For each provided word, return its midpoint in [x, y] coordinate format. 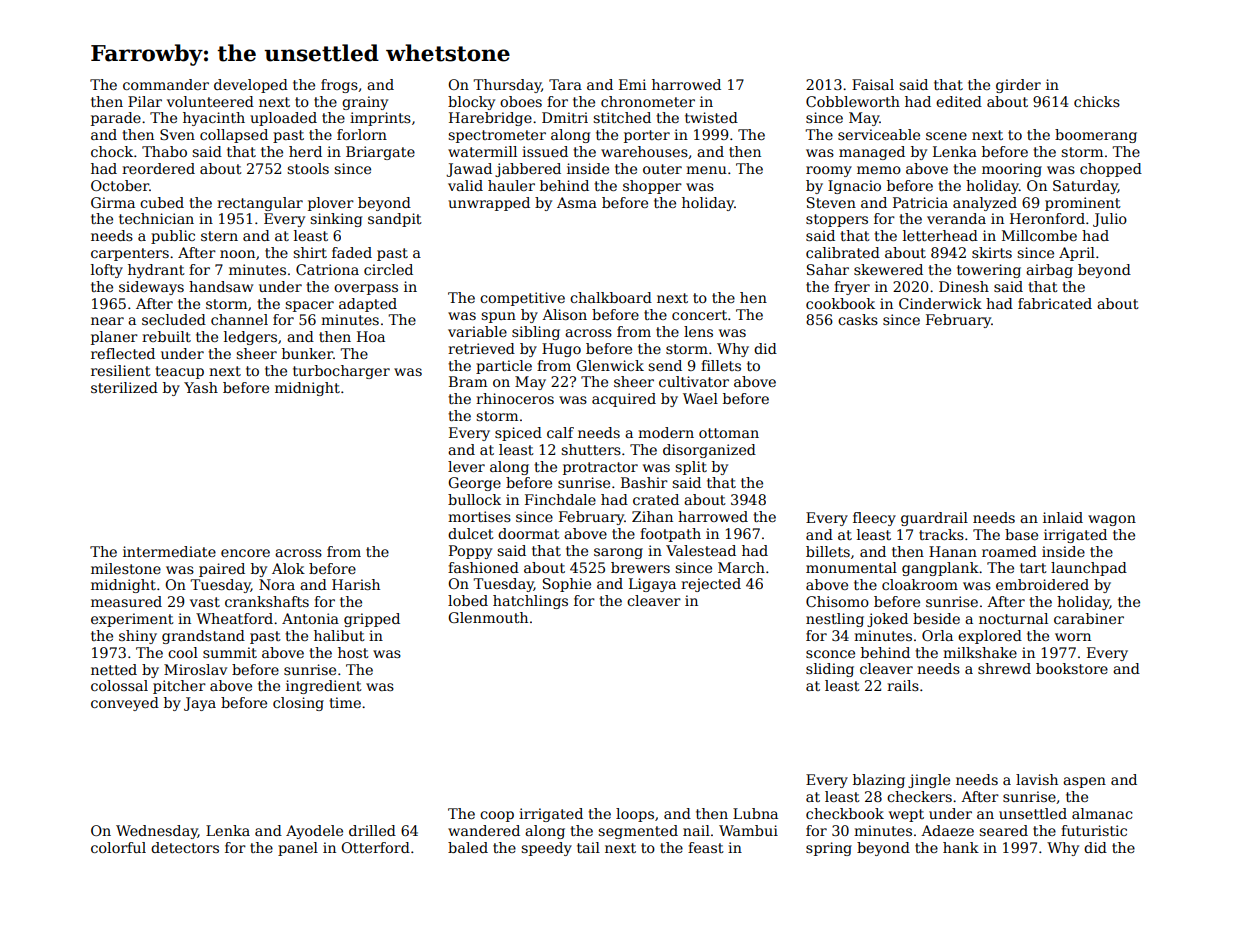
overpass [366, 289]
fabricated [1055, 303]
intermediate [169, 551]
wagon [1112, 520]
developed [251, 86]
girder [1018, 86]
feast [706, 847]
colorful [118, 847]
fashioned [483, 567]
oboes [521, 101]
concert [699, 315]
